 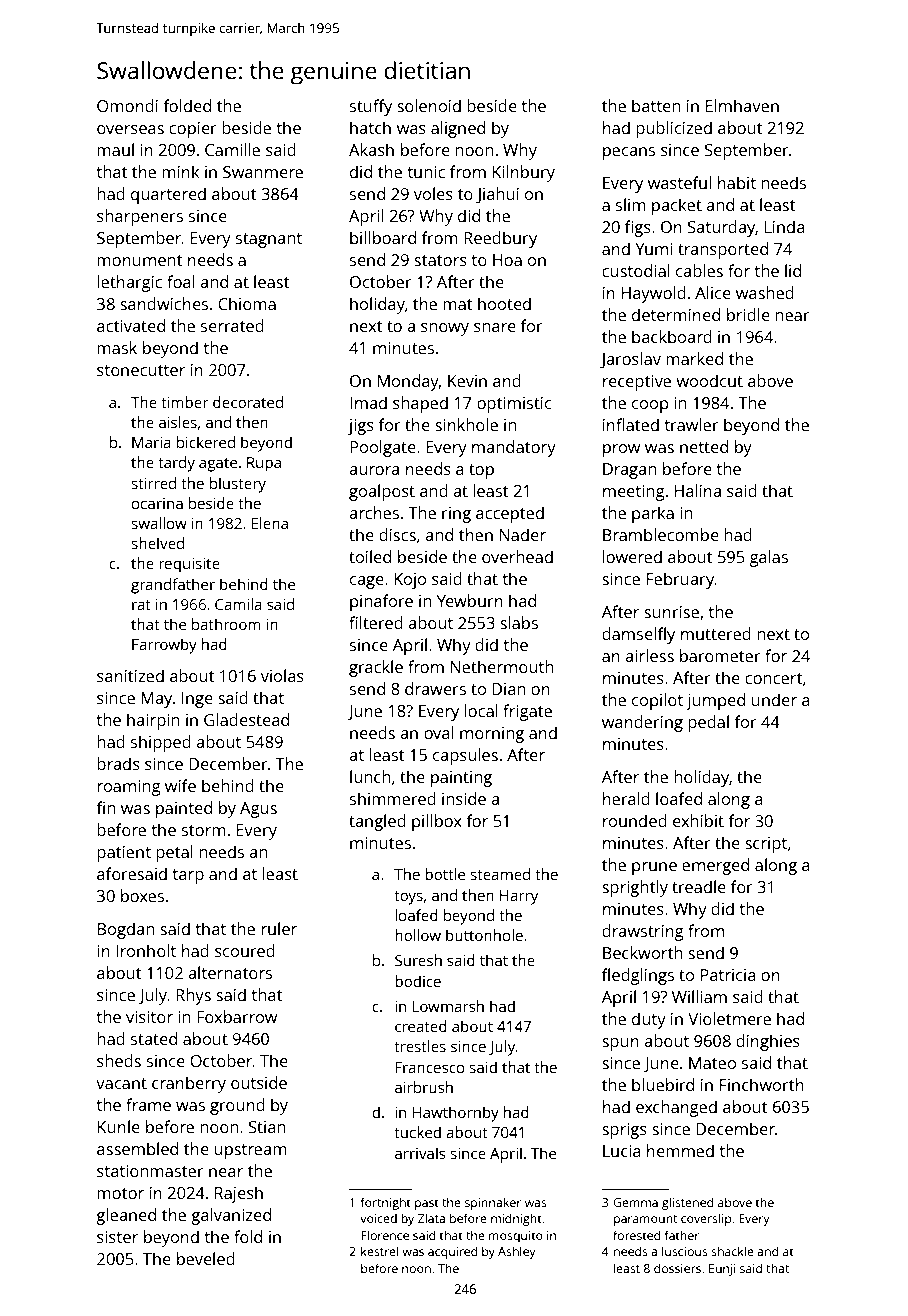 What do you see at coordinates (267, 1127) in the screenshot?
I see `Stian` at bounding box center [267, 1127].
